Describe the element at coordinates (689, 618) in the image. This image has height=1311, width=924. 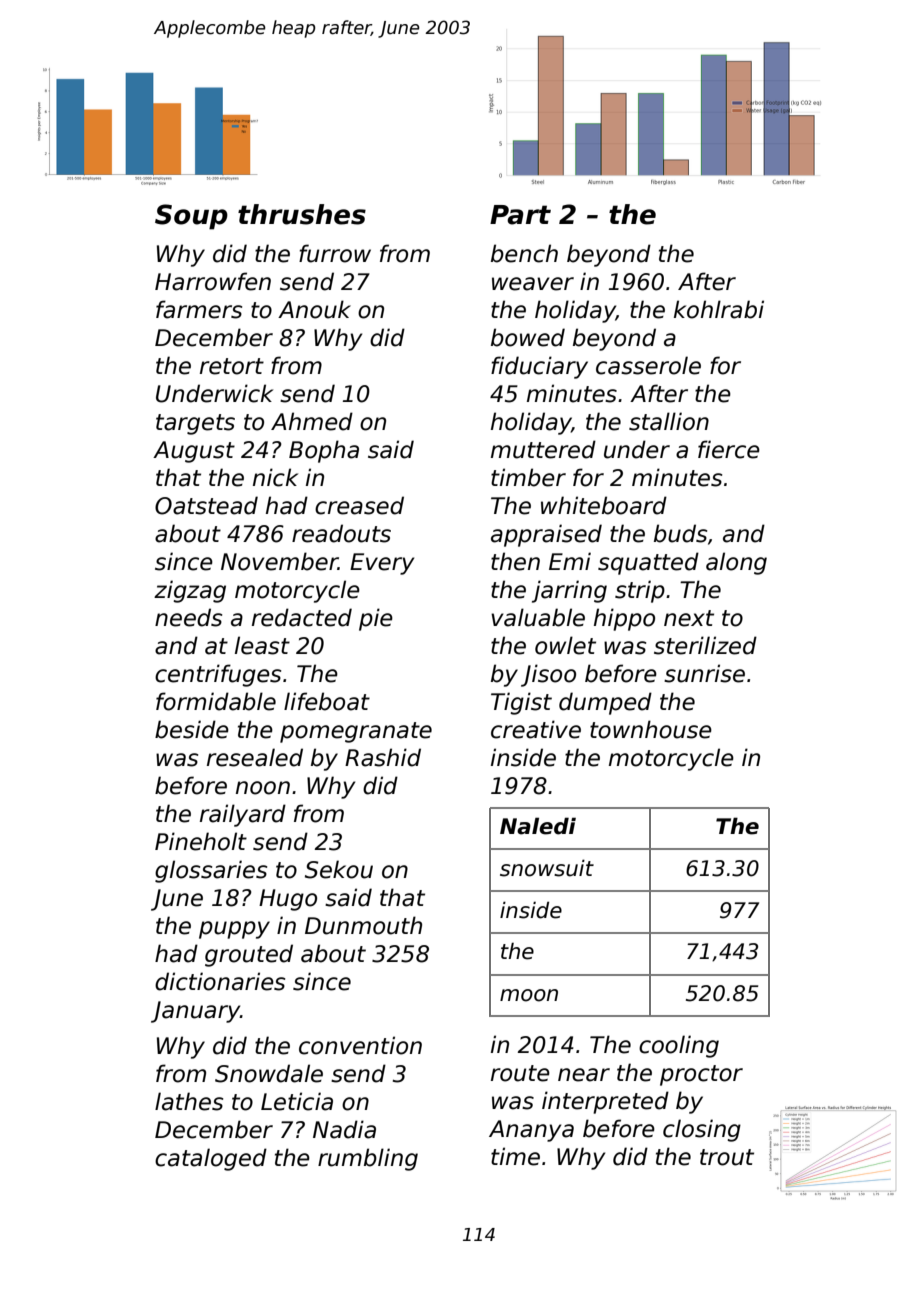
I see `next` at that location.
